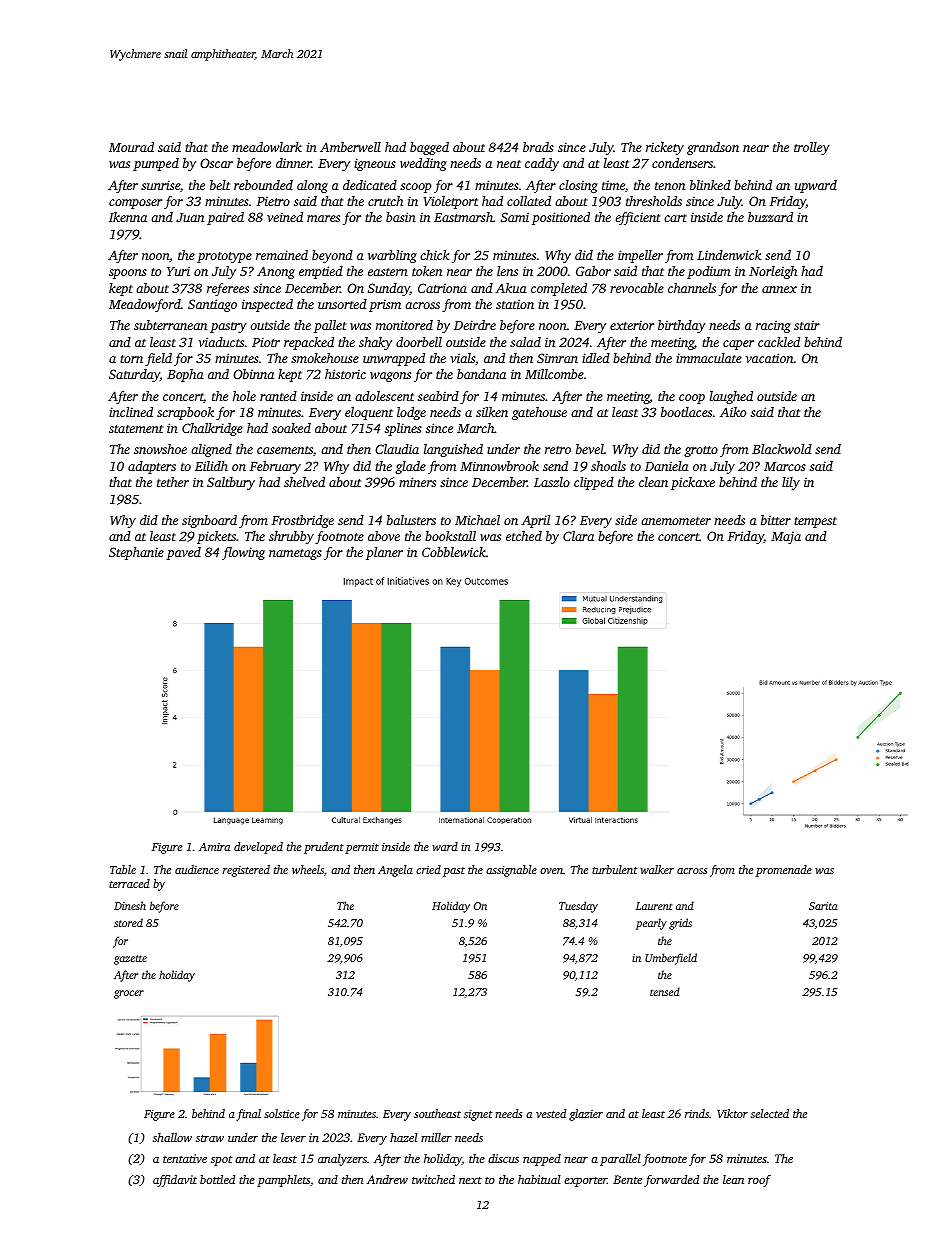 The height and width of the screenshot is (1233, 952). I want to click on meadowlark, so click(267, 147).
